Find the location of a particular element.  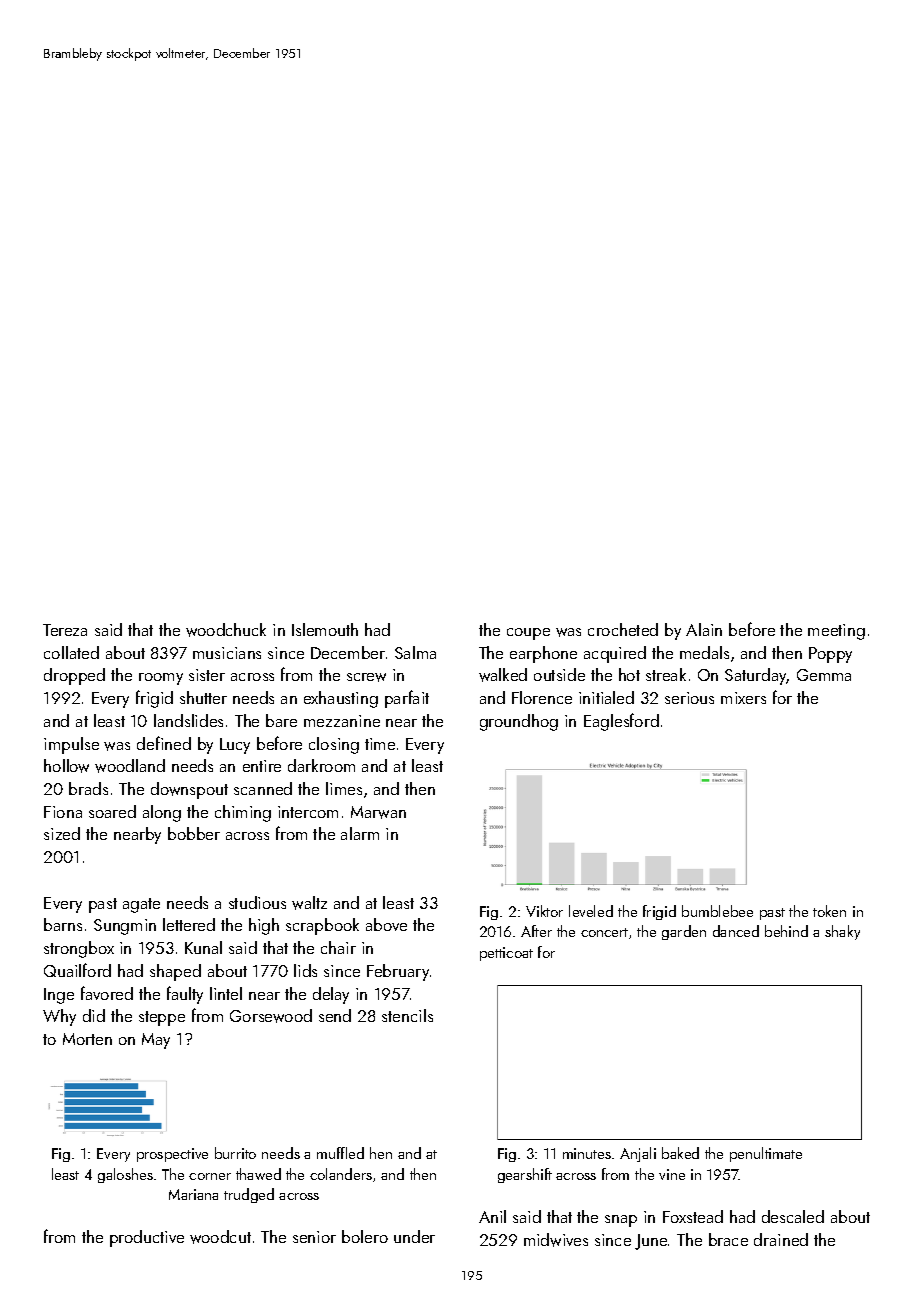

descaled is located at coordinates (793, 1216).
